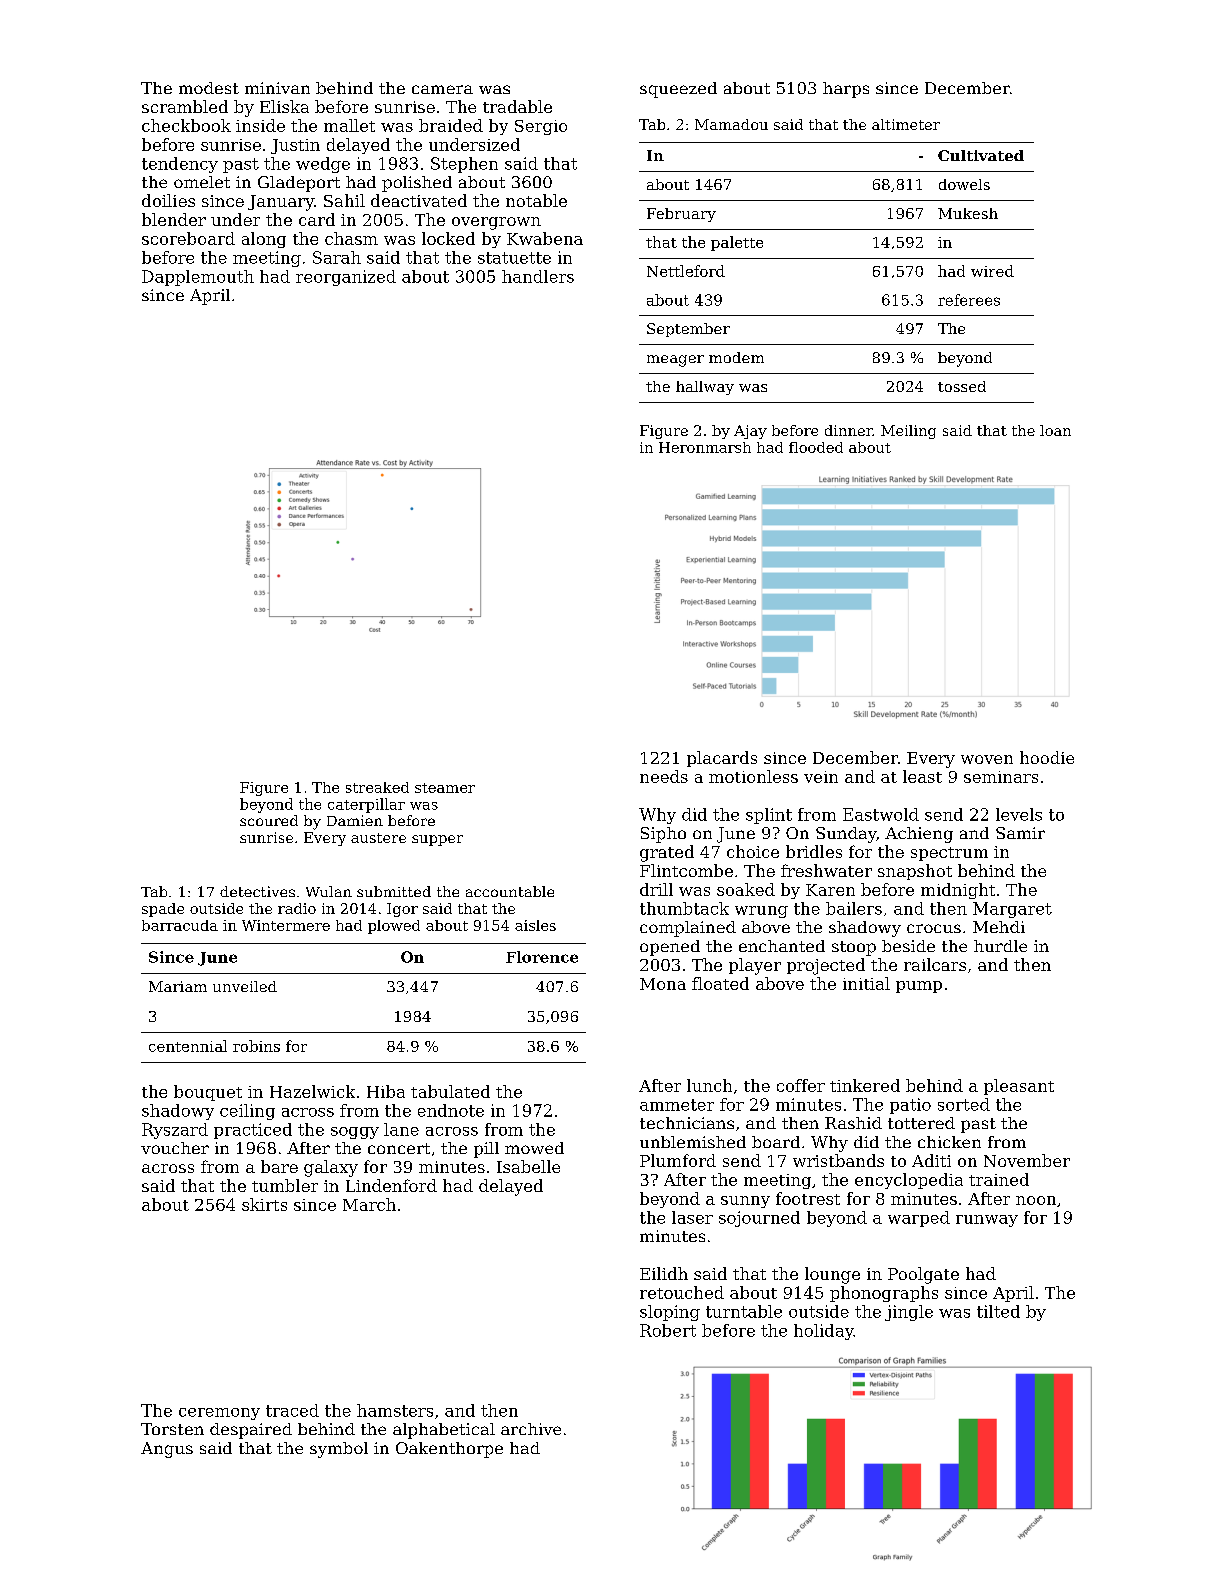 The width and height of the screenshot is (1225, 1585). Describe the element at coordinates (759, 1219) in the screenshot. I see `sojourned` at that location.
